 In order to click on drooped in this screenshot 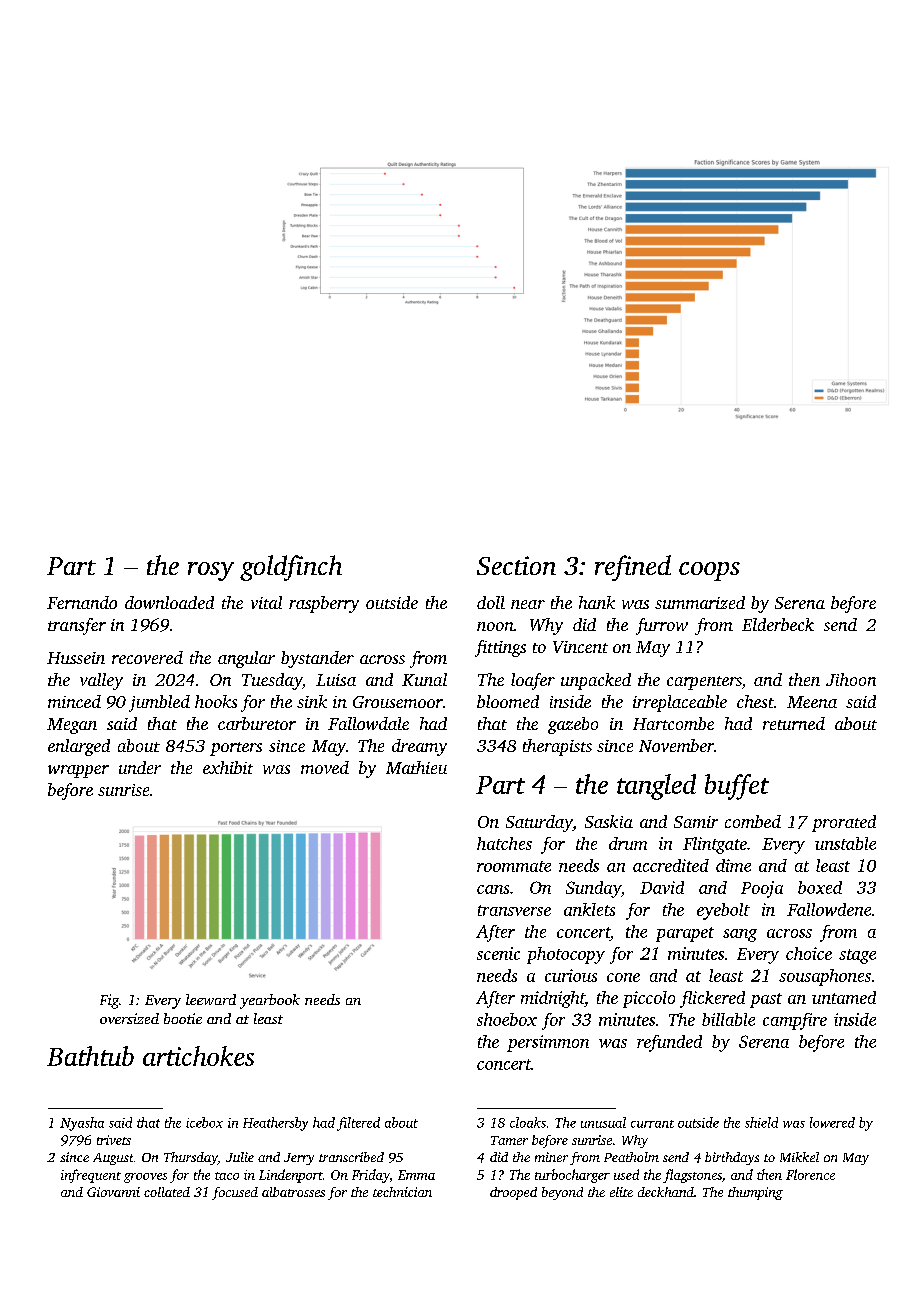, I will do `click(513, 1193)`.
